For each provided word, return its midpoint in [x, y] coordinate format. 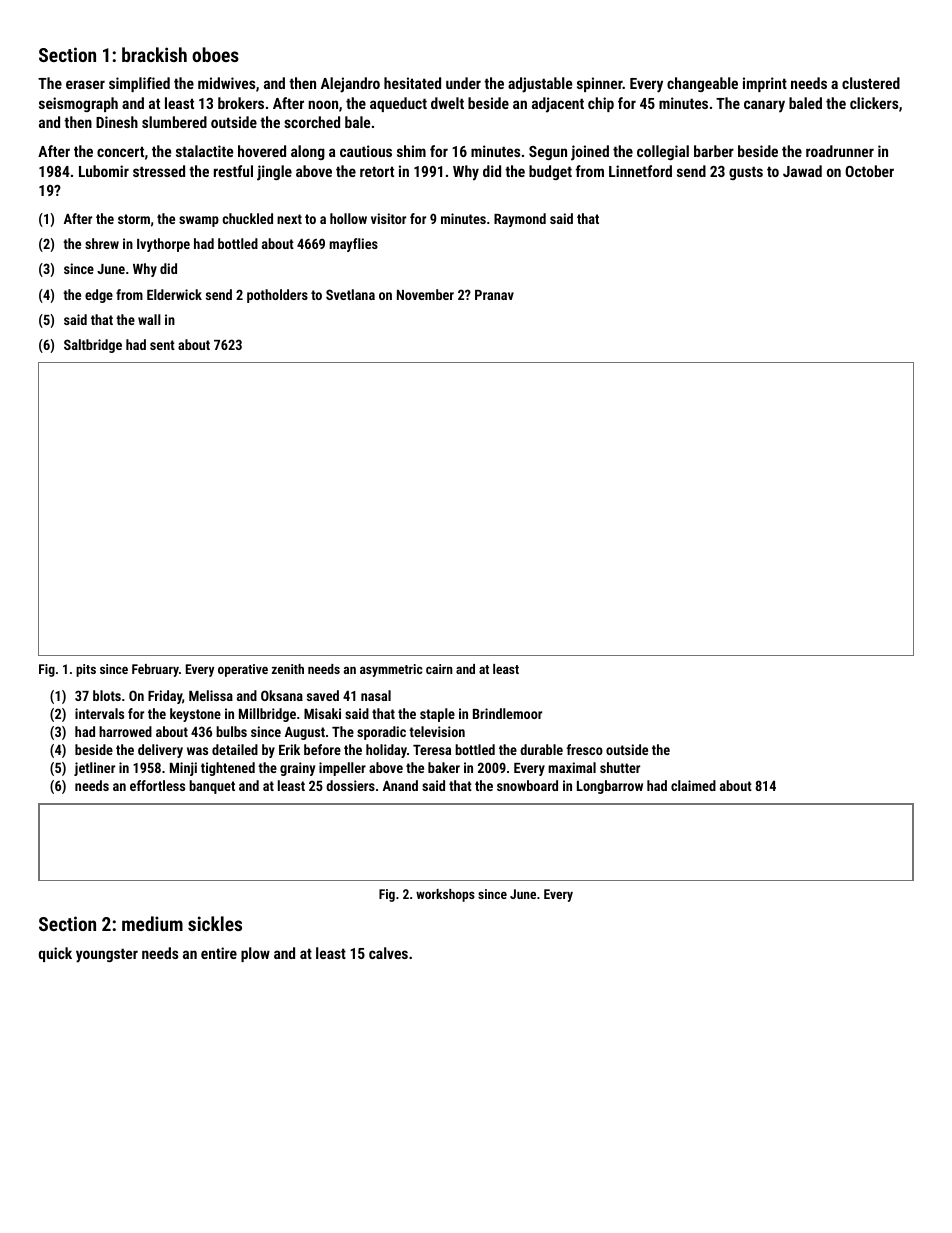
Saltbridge [93, 346]
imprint [765, 84]
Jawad [802, 171]
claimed [693, 785]
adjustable [540, 85]
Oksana [282, 695]
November [425, 294]
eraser [85, 84]
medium [152, 923]
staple [437, 715]
